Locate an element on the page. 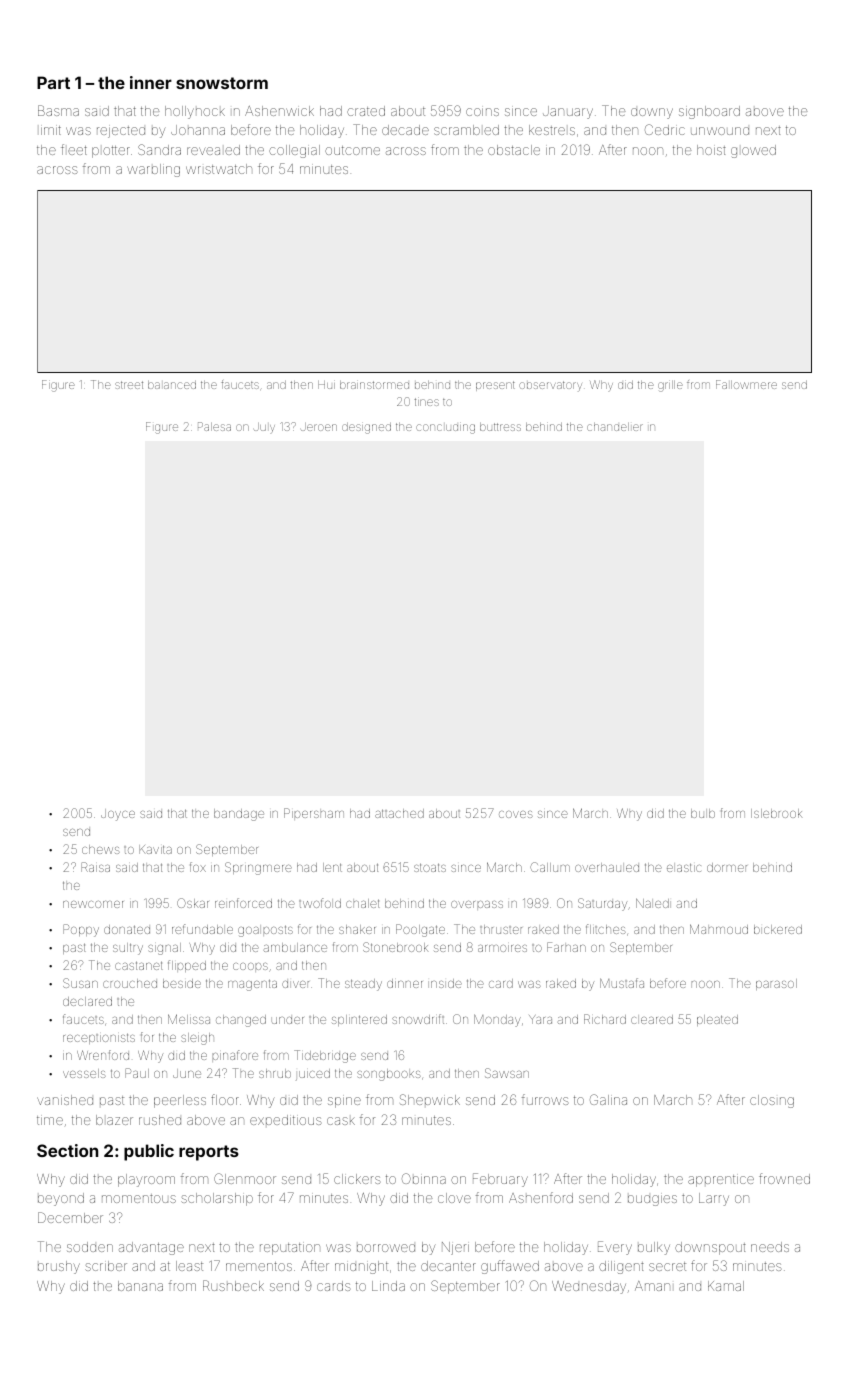 The image size is (849, 1400). outcome is located at coordinates (352, 150).
